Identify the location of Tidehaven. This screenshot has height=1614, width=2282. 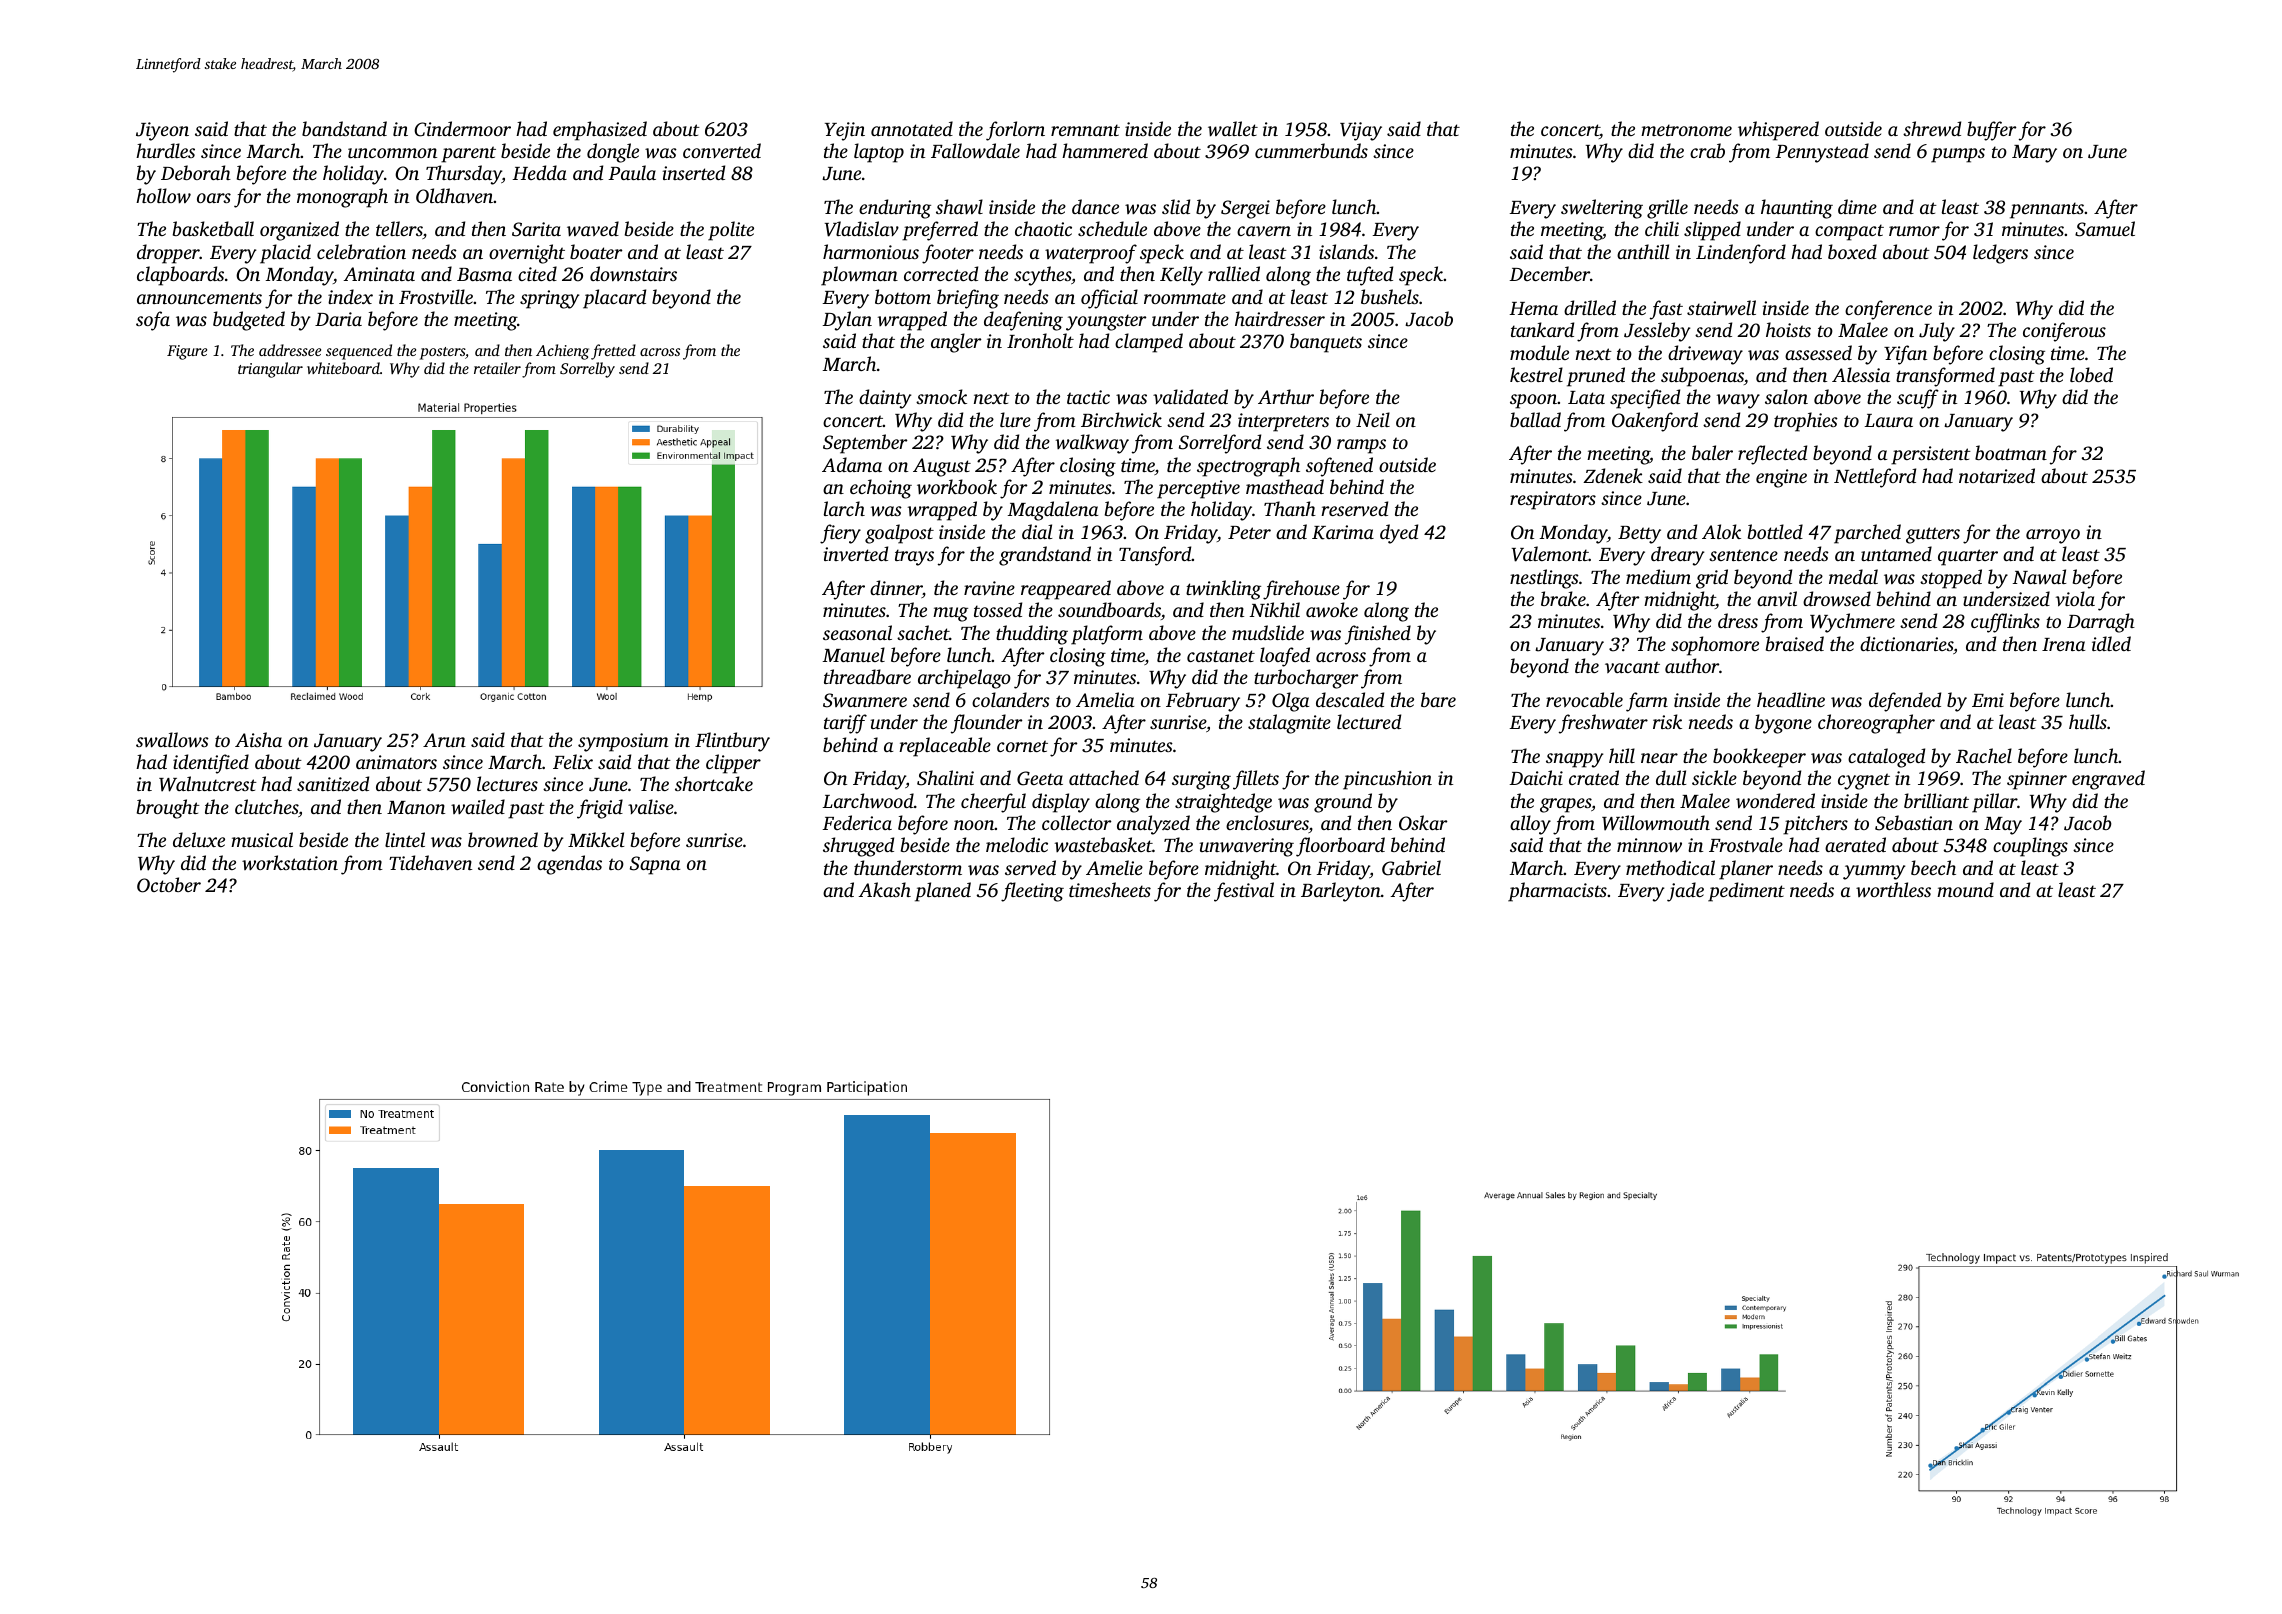
(430, 862).
